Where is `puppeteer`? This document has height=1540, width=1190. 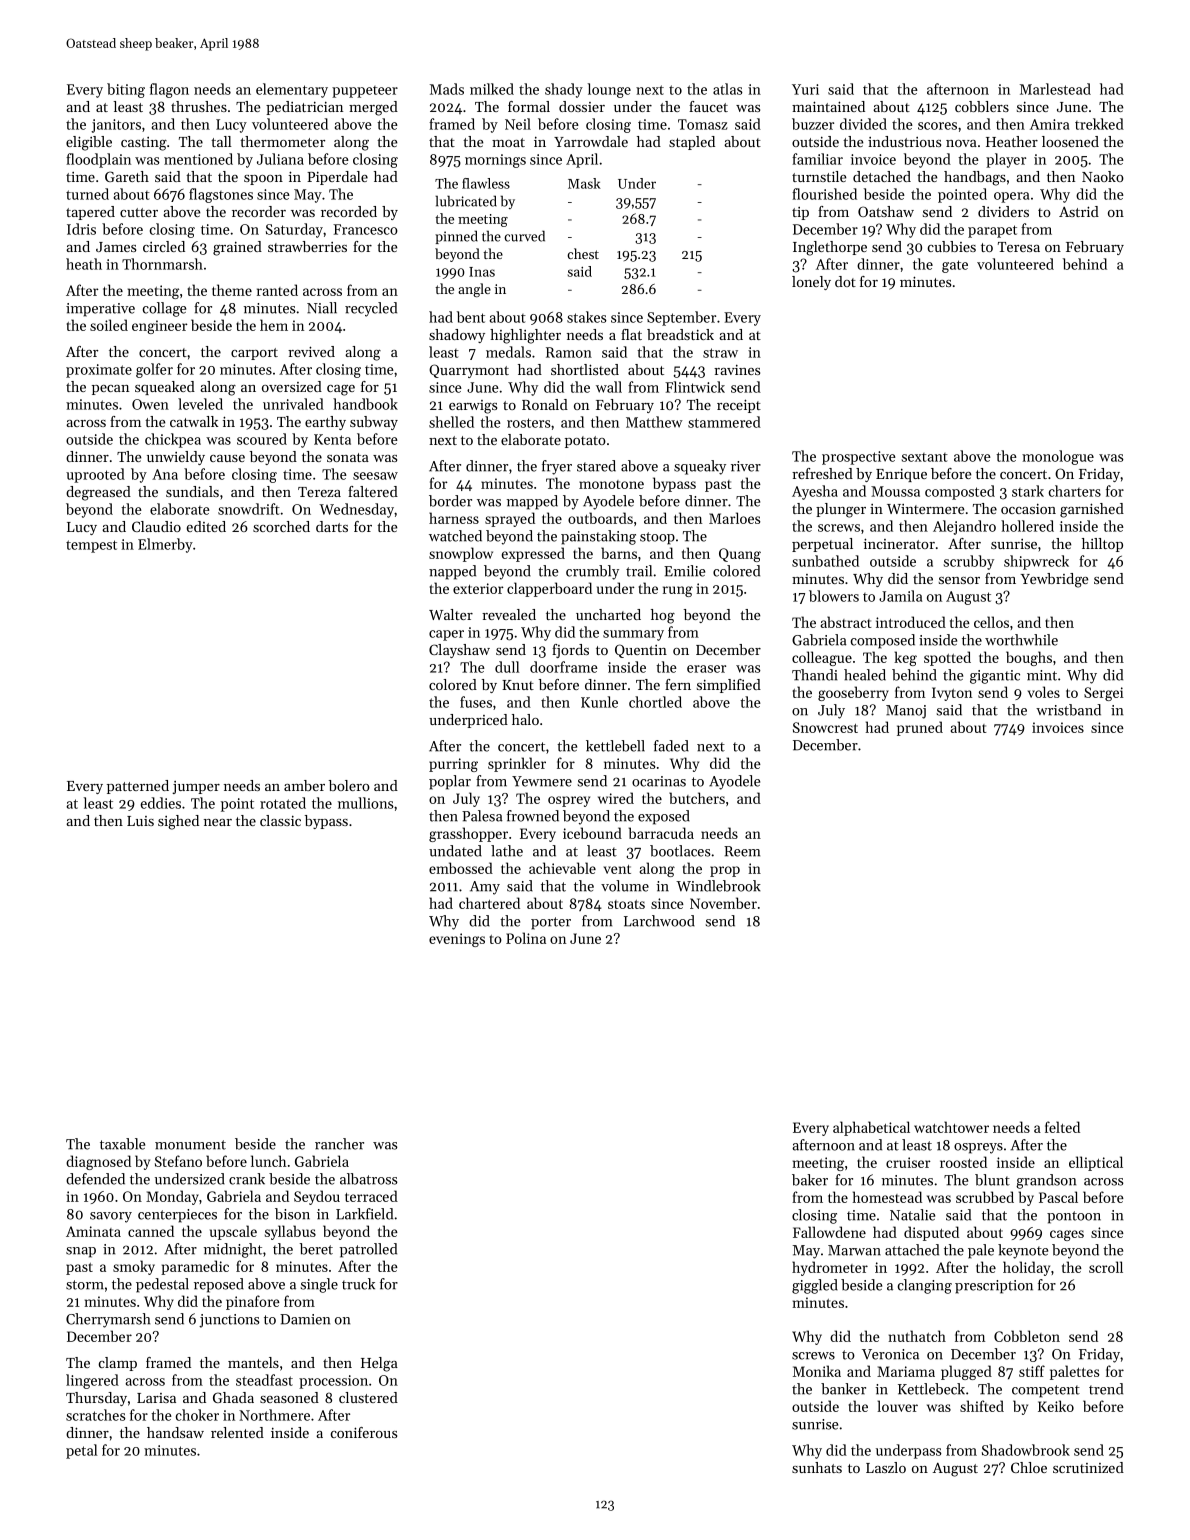 puppeteer is located at coordinates (365, 92).
